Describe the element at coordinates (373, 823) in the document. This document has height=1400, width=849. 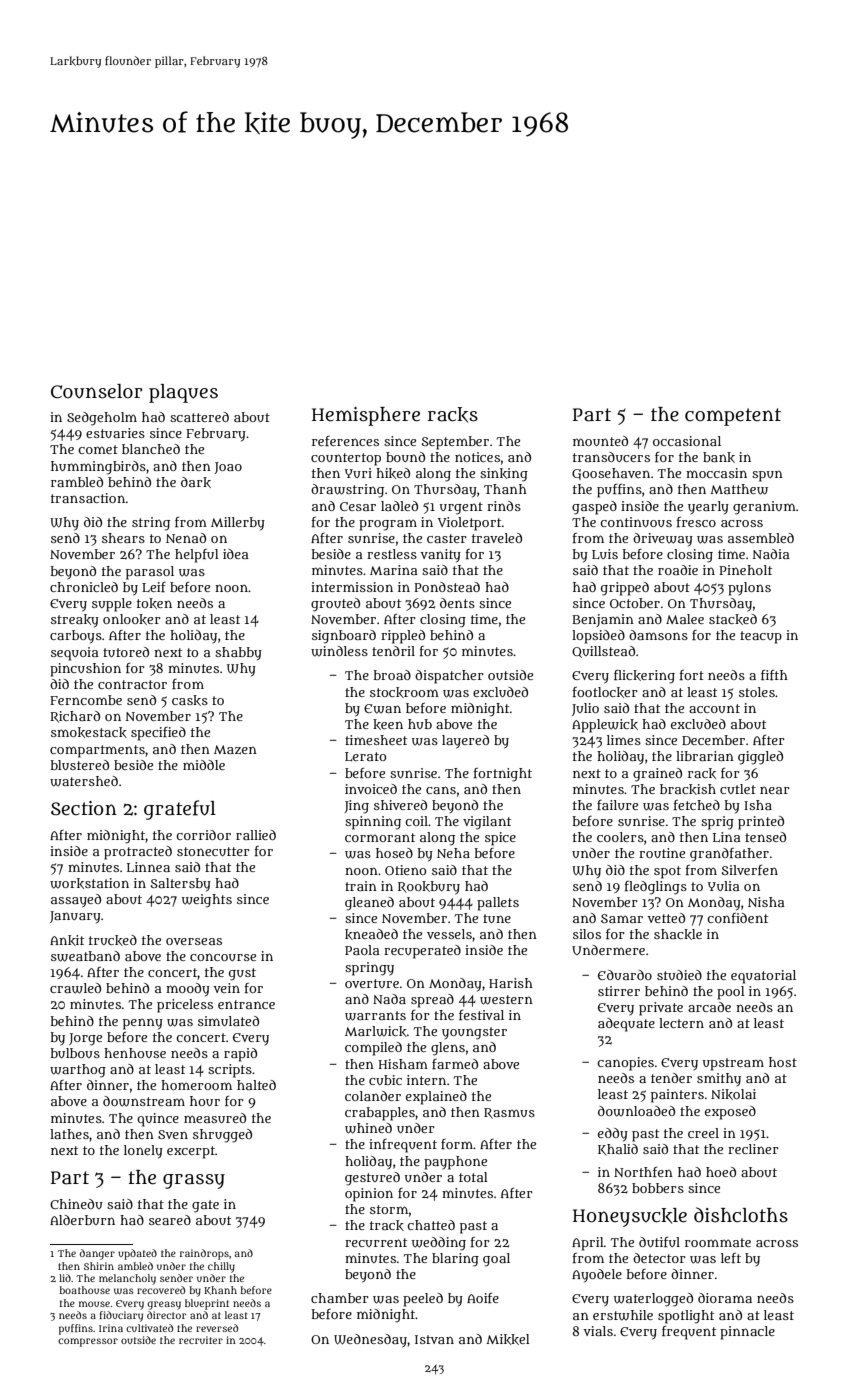
I see `spinning` at that location.
